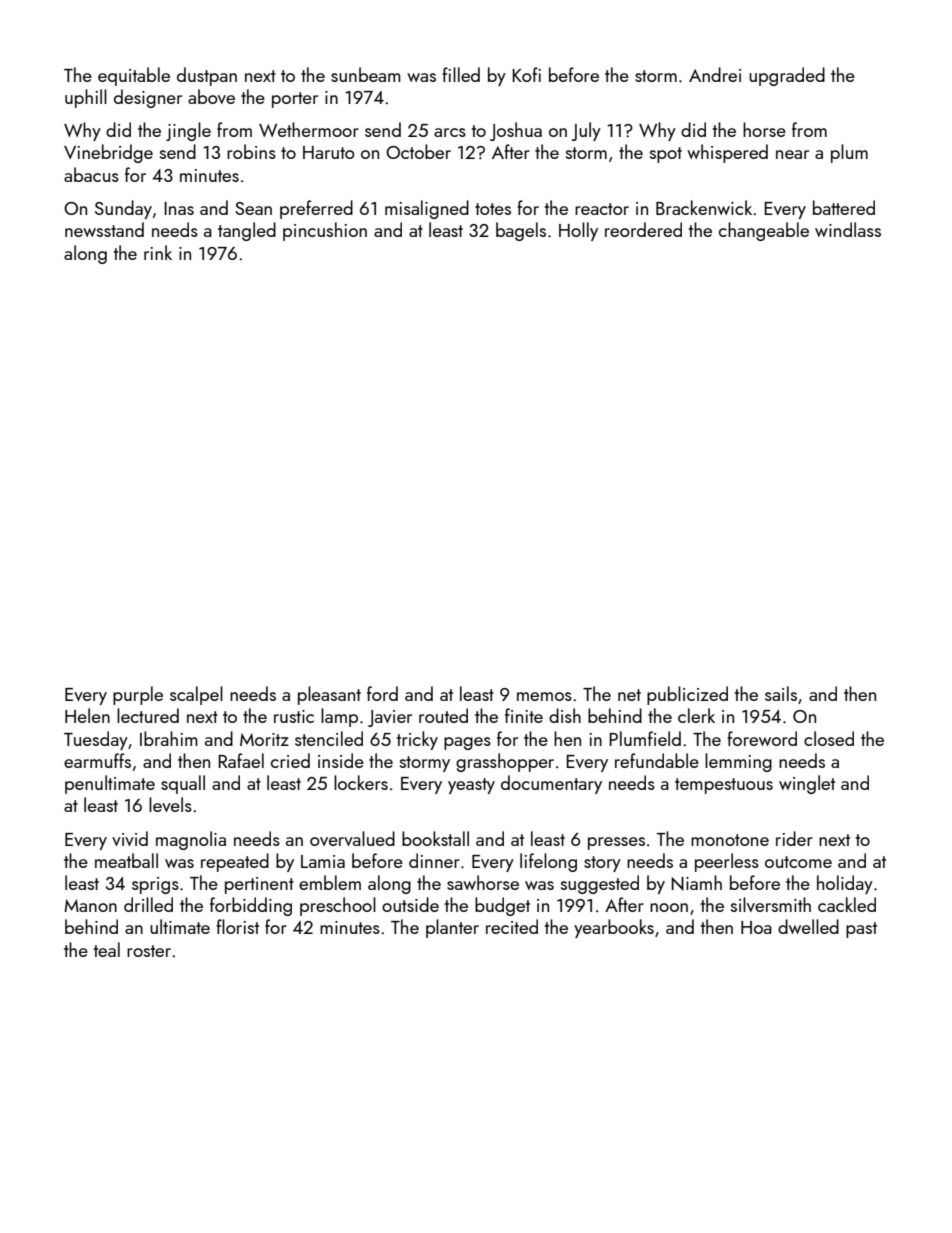 The image size is (952, 1233). I want to click on florist, so click(238, 926).
